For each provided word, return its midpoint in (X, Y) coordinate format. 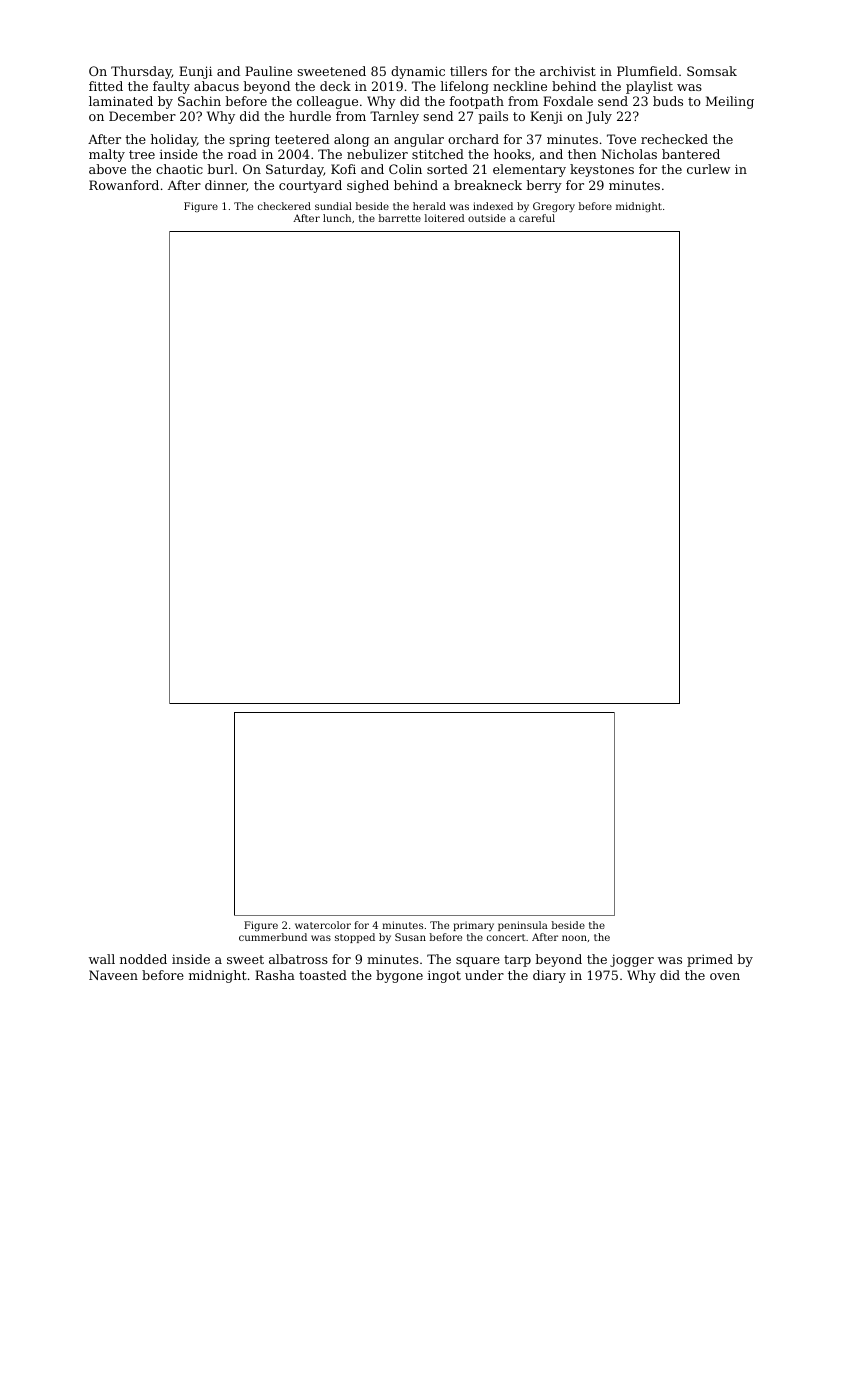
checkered (284, 206)
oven (725, 976)
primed (710, 960)
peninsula (523, 926)
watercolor (323, 925)
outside (487, 218)
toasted (323, 975)
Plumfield (647, 71)
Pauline (268, 71)
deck (335, 86)
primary (473, 926)
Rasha (275, 975)
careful (537, 218)
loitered (445, 218)
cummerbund (273, 937)
